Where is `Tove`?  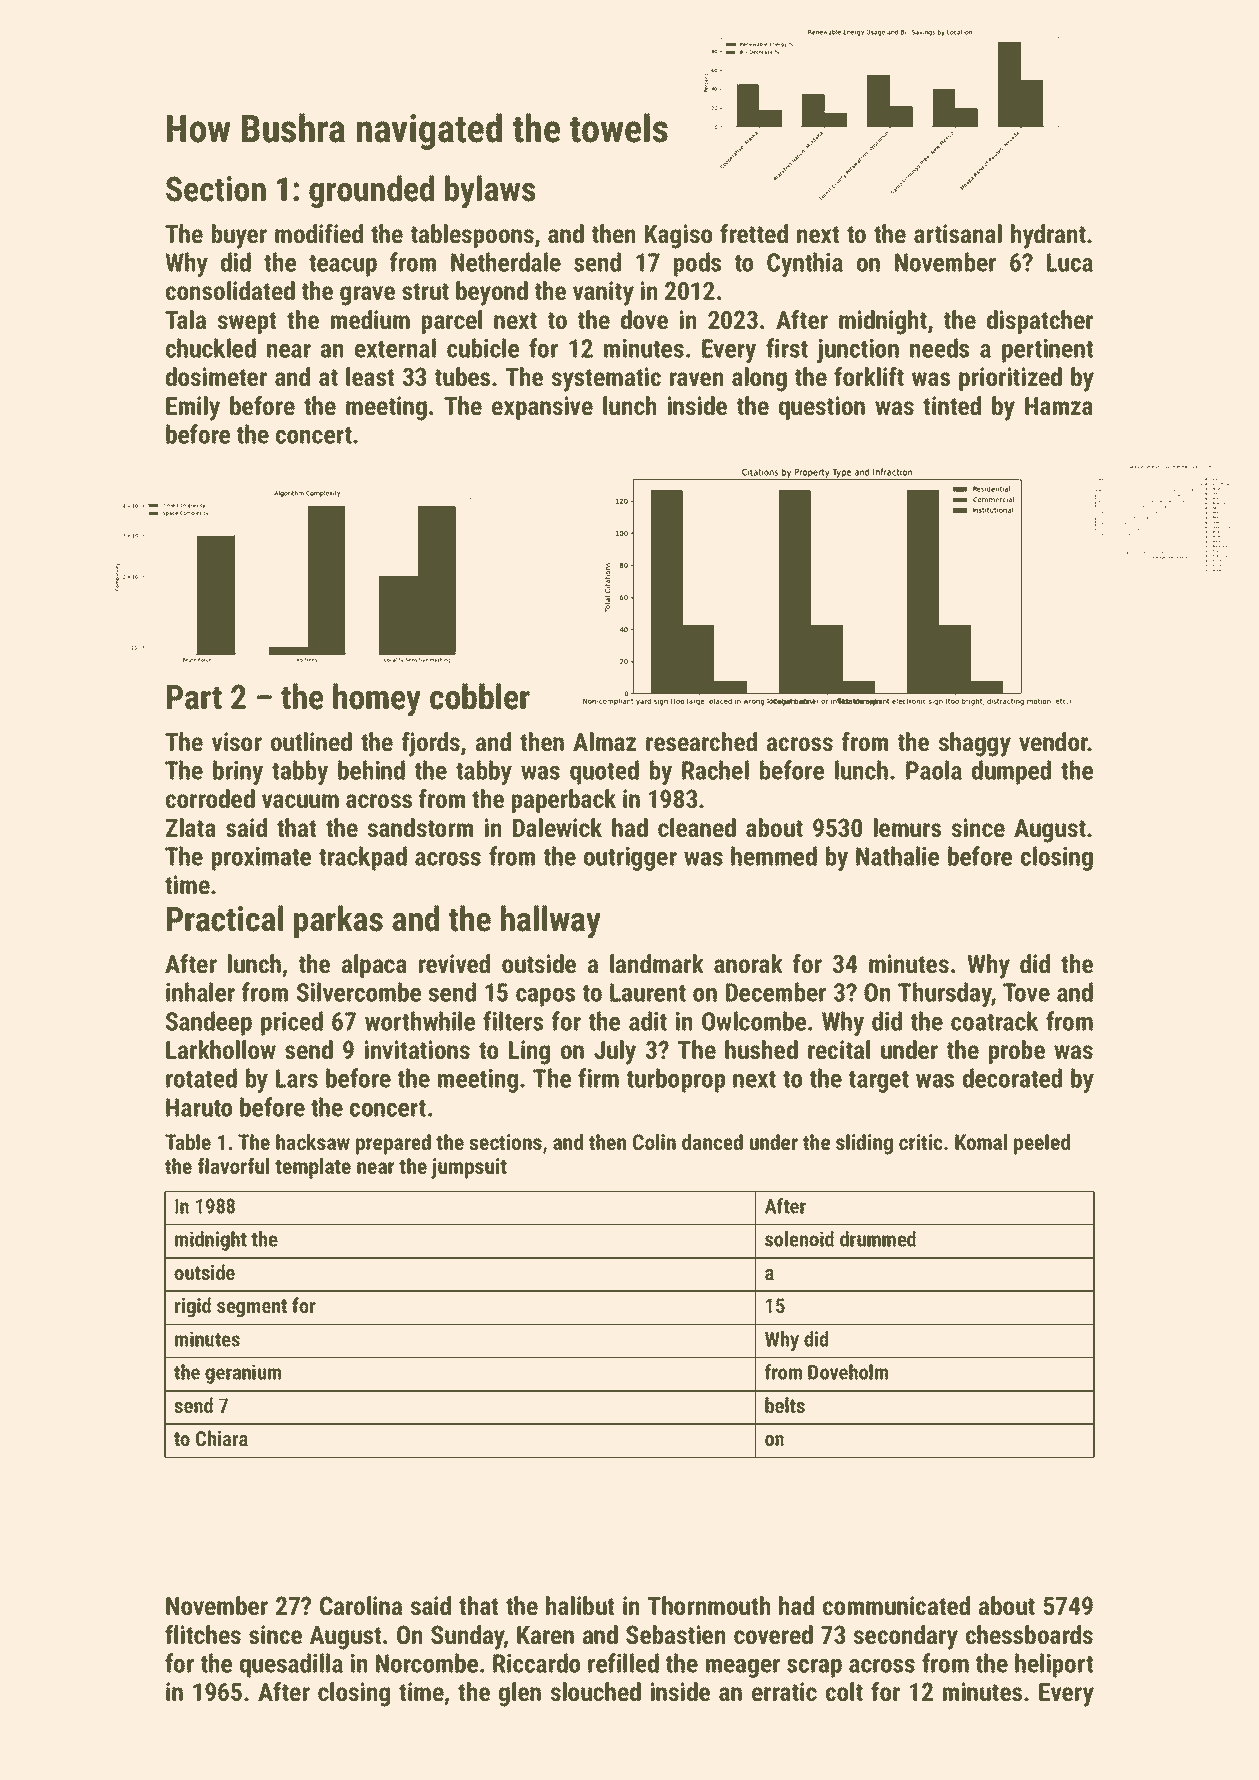
Tove is located at coordinates (1026, 992).
